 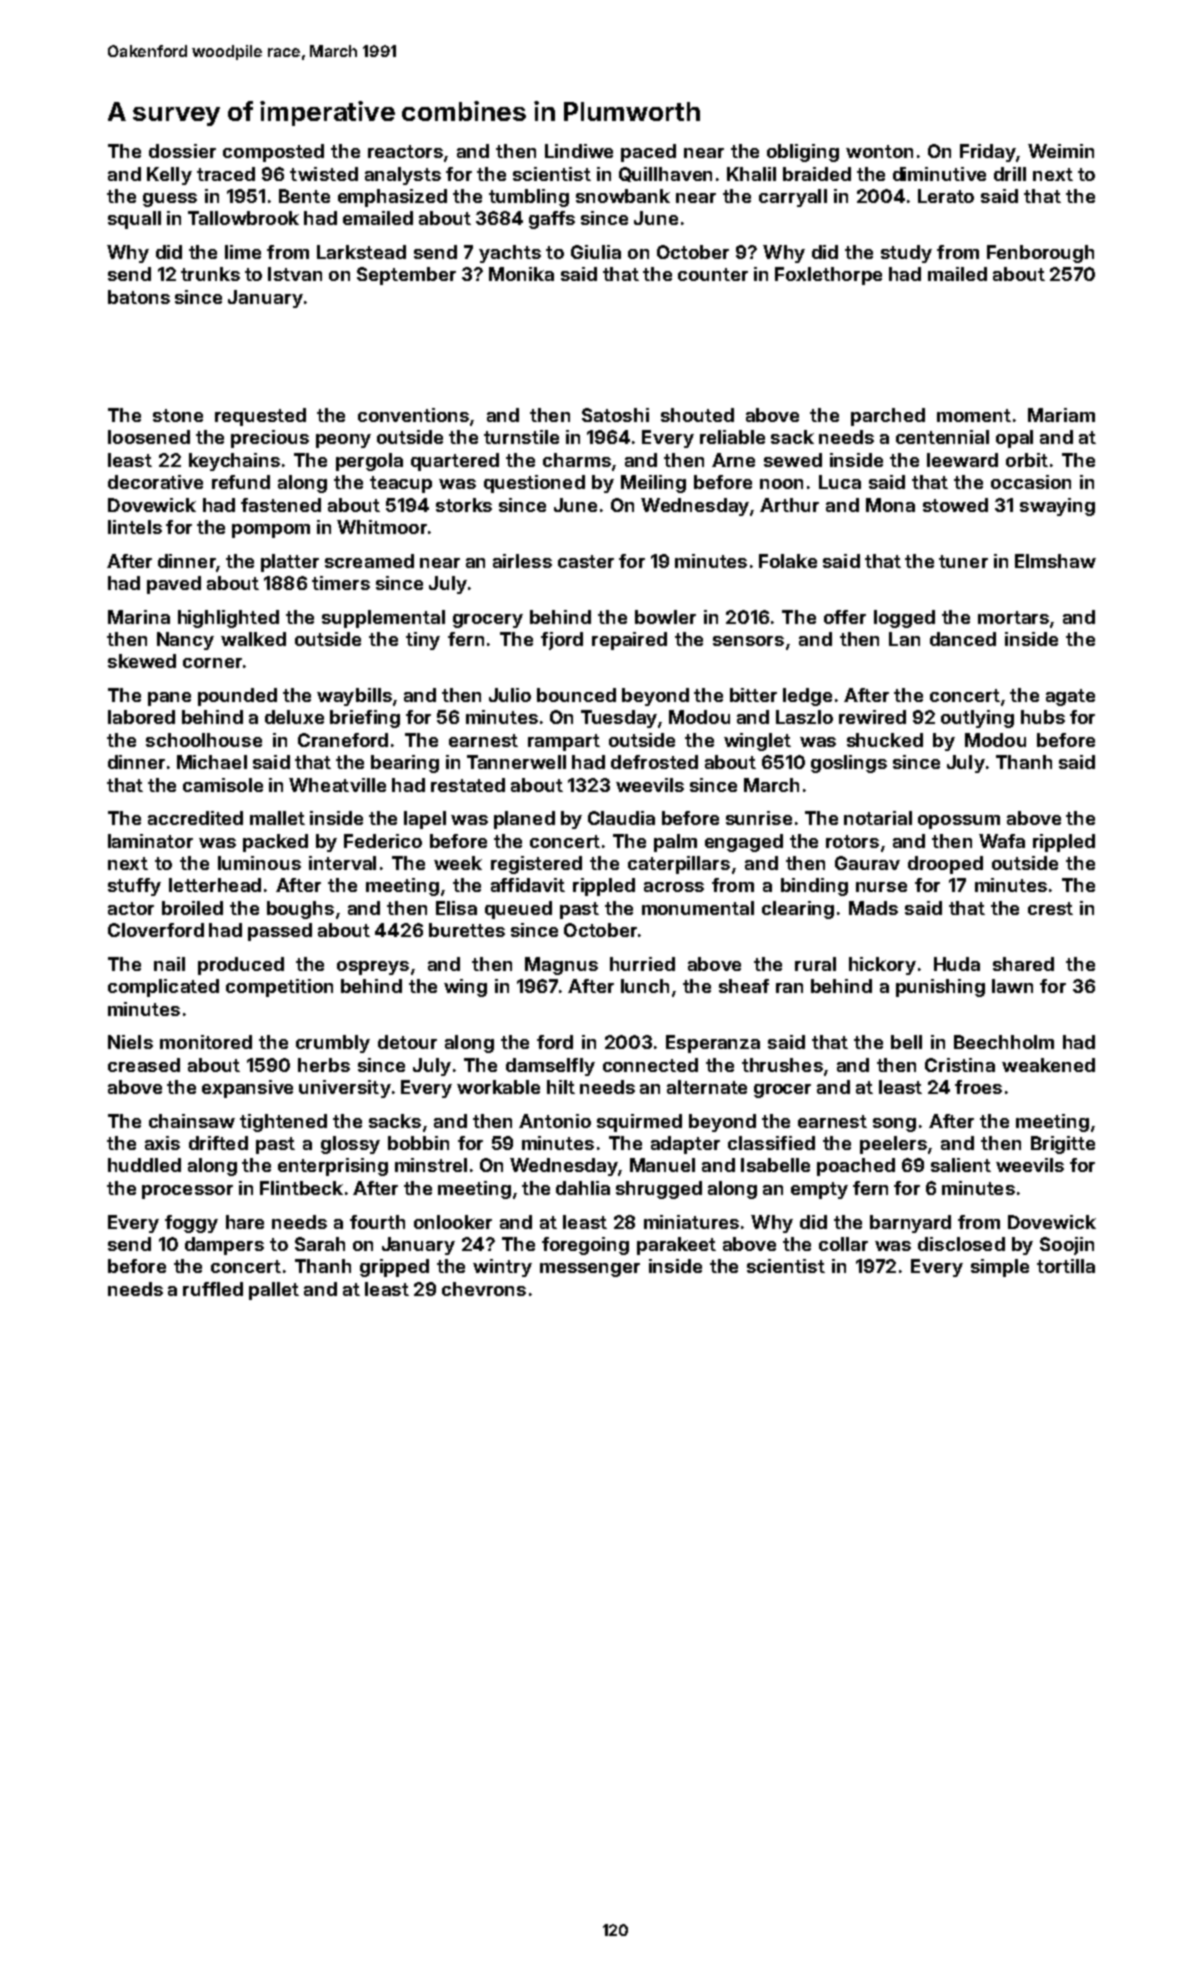 I want to click on creased, so click(x=144, y=1065).
